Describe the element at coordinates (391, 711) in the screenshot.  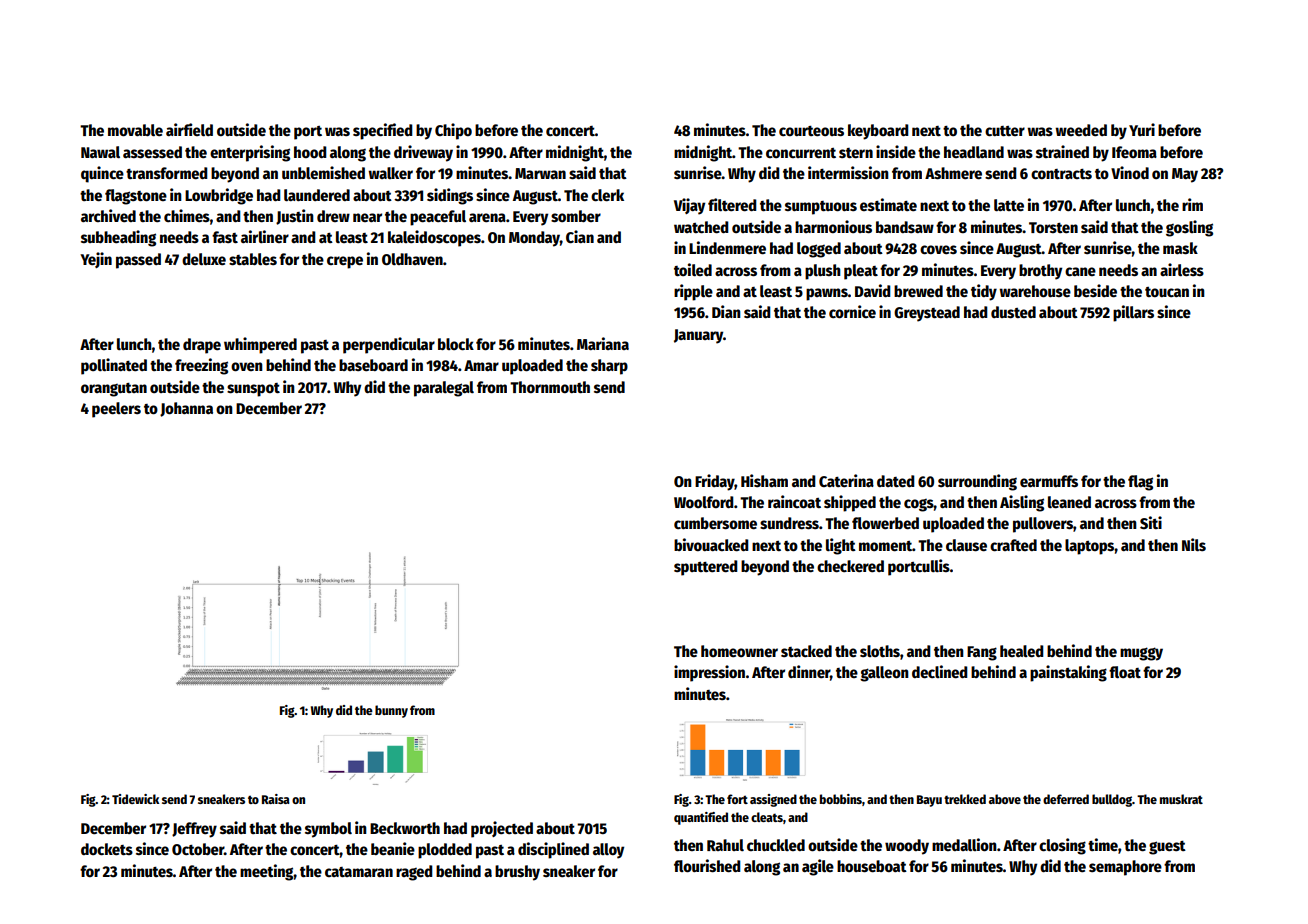
I see `bunny` at that location.
